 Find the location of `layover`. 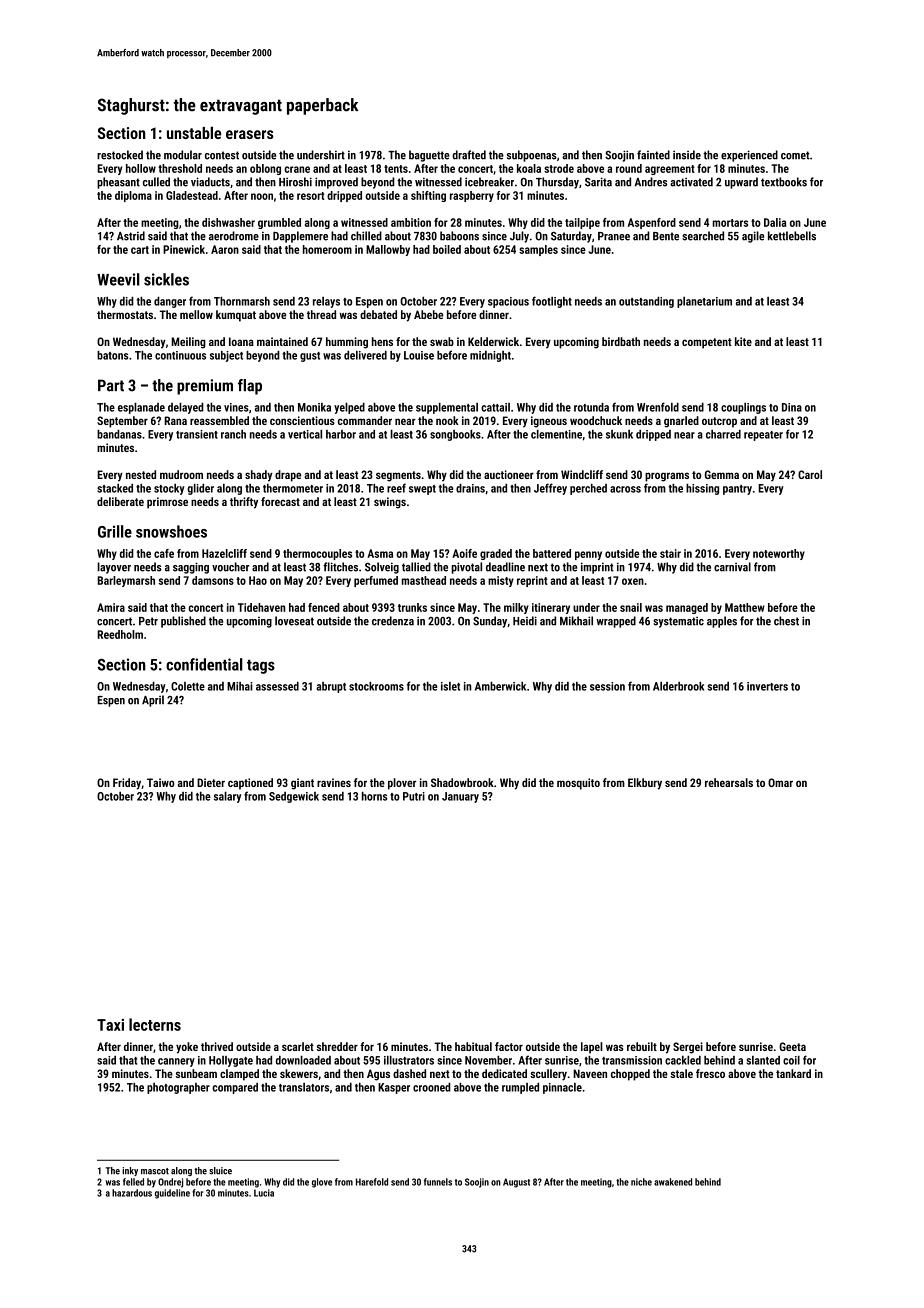

layover is located at coordinates (114, 568).
